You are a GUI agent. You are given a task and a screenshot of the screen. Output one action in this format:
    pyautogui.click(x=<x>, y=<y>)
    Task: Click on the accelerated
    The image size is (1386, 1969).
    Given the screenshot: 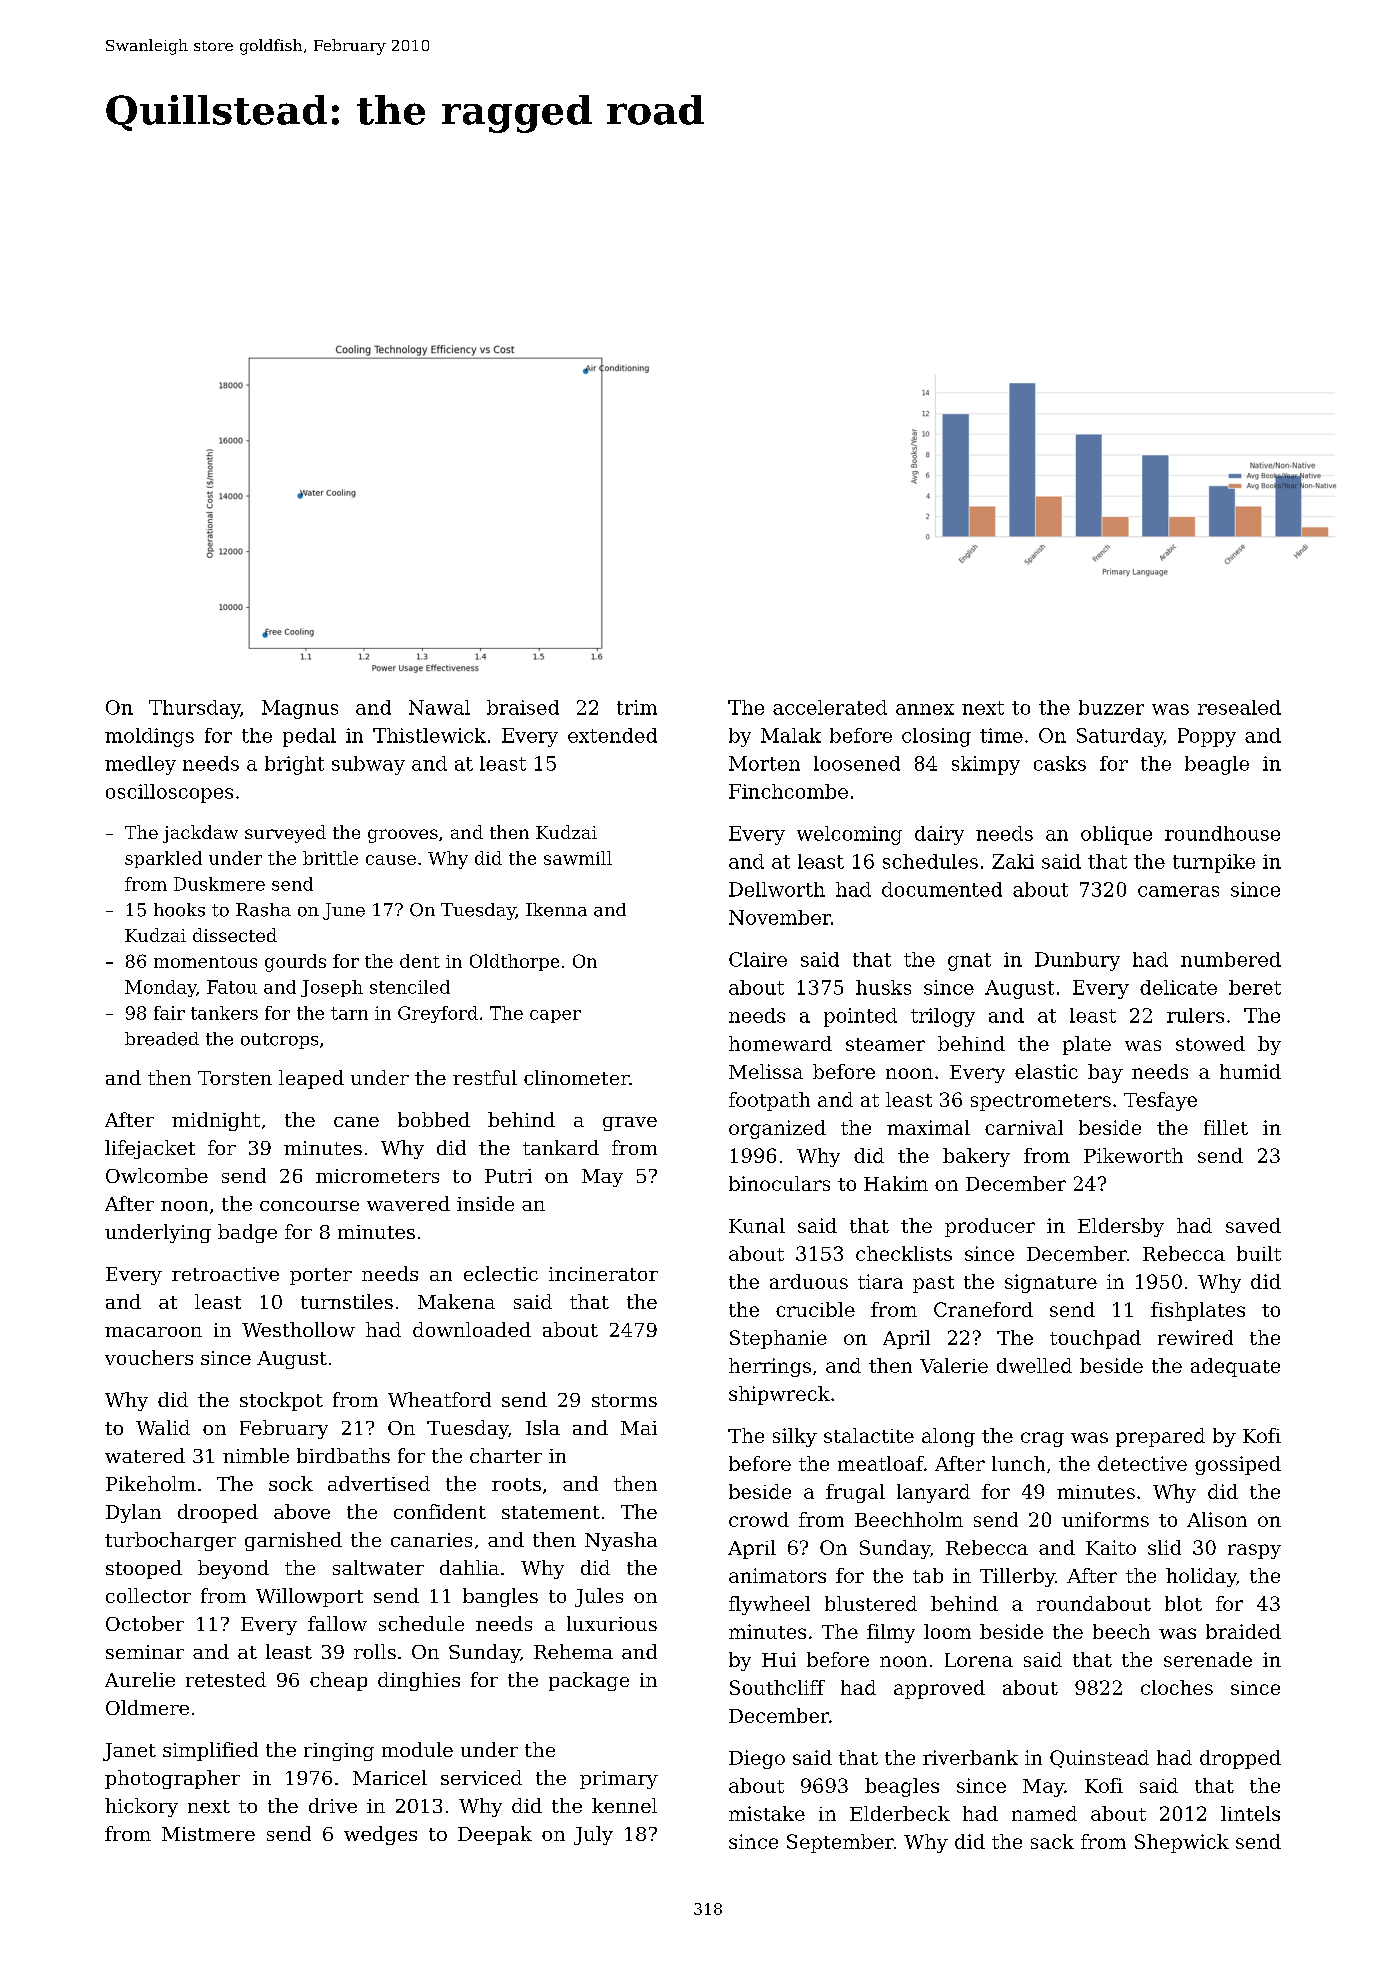 What is the action you would take?
    pyautogui.click(x=830, y=707)
